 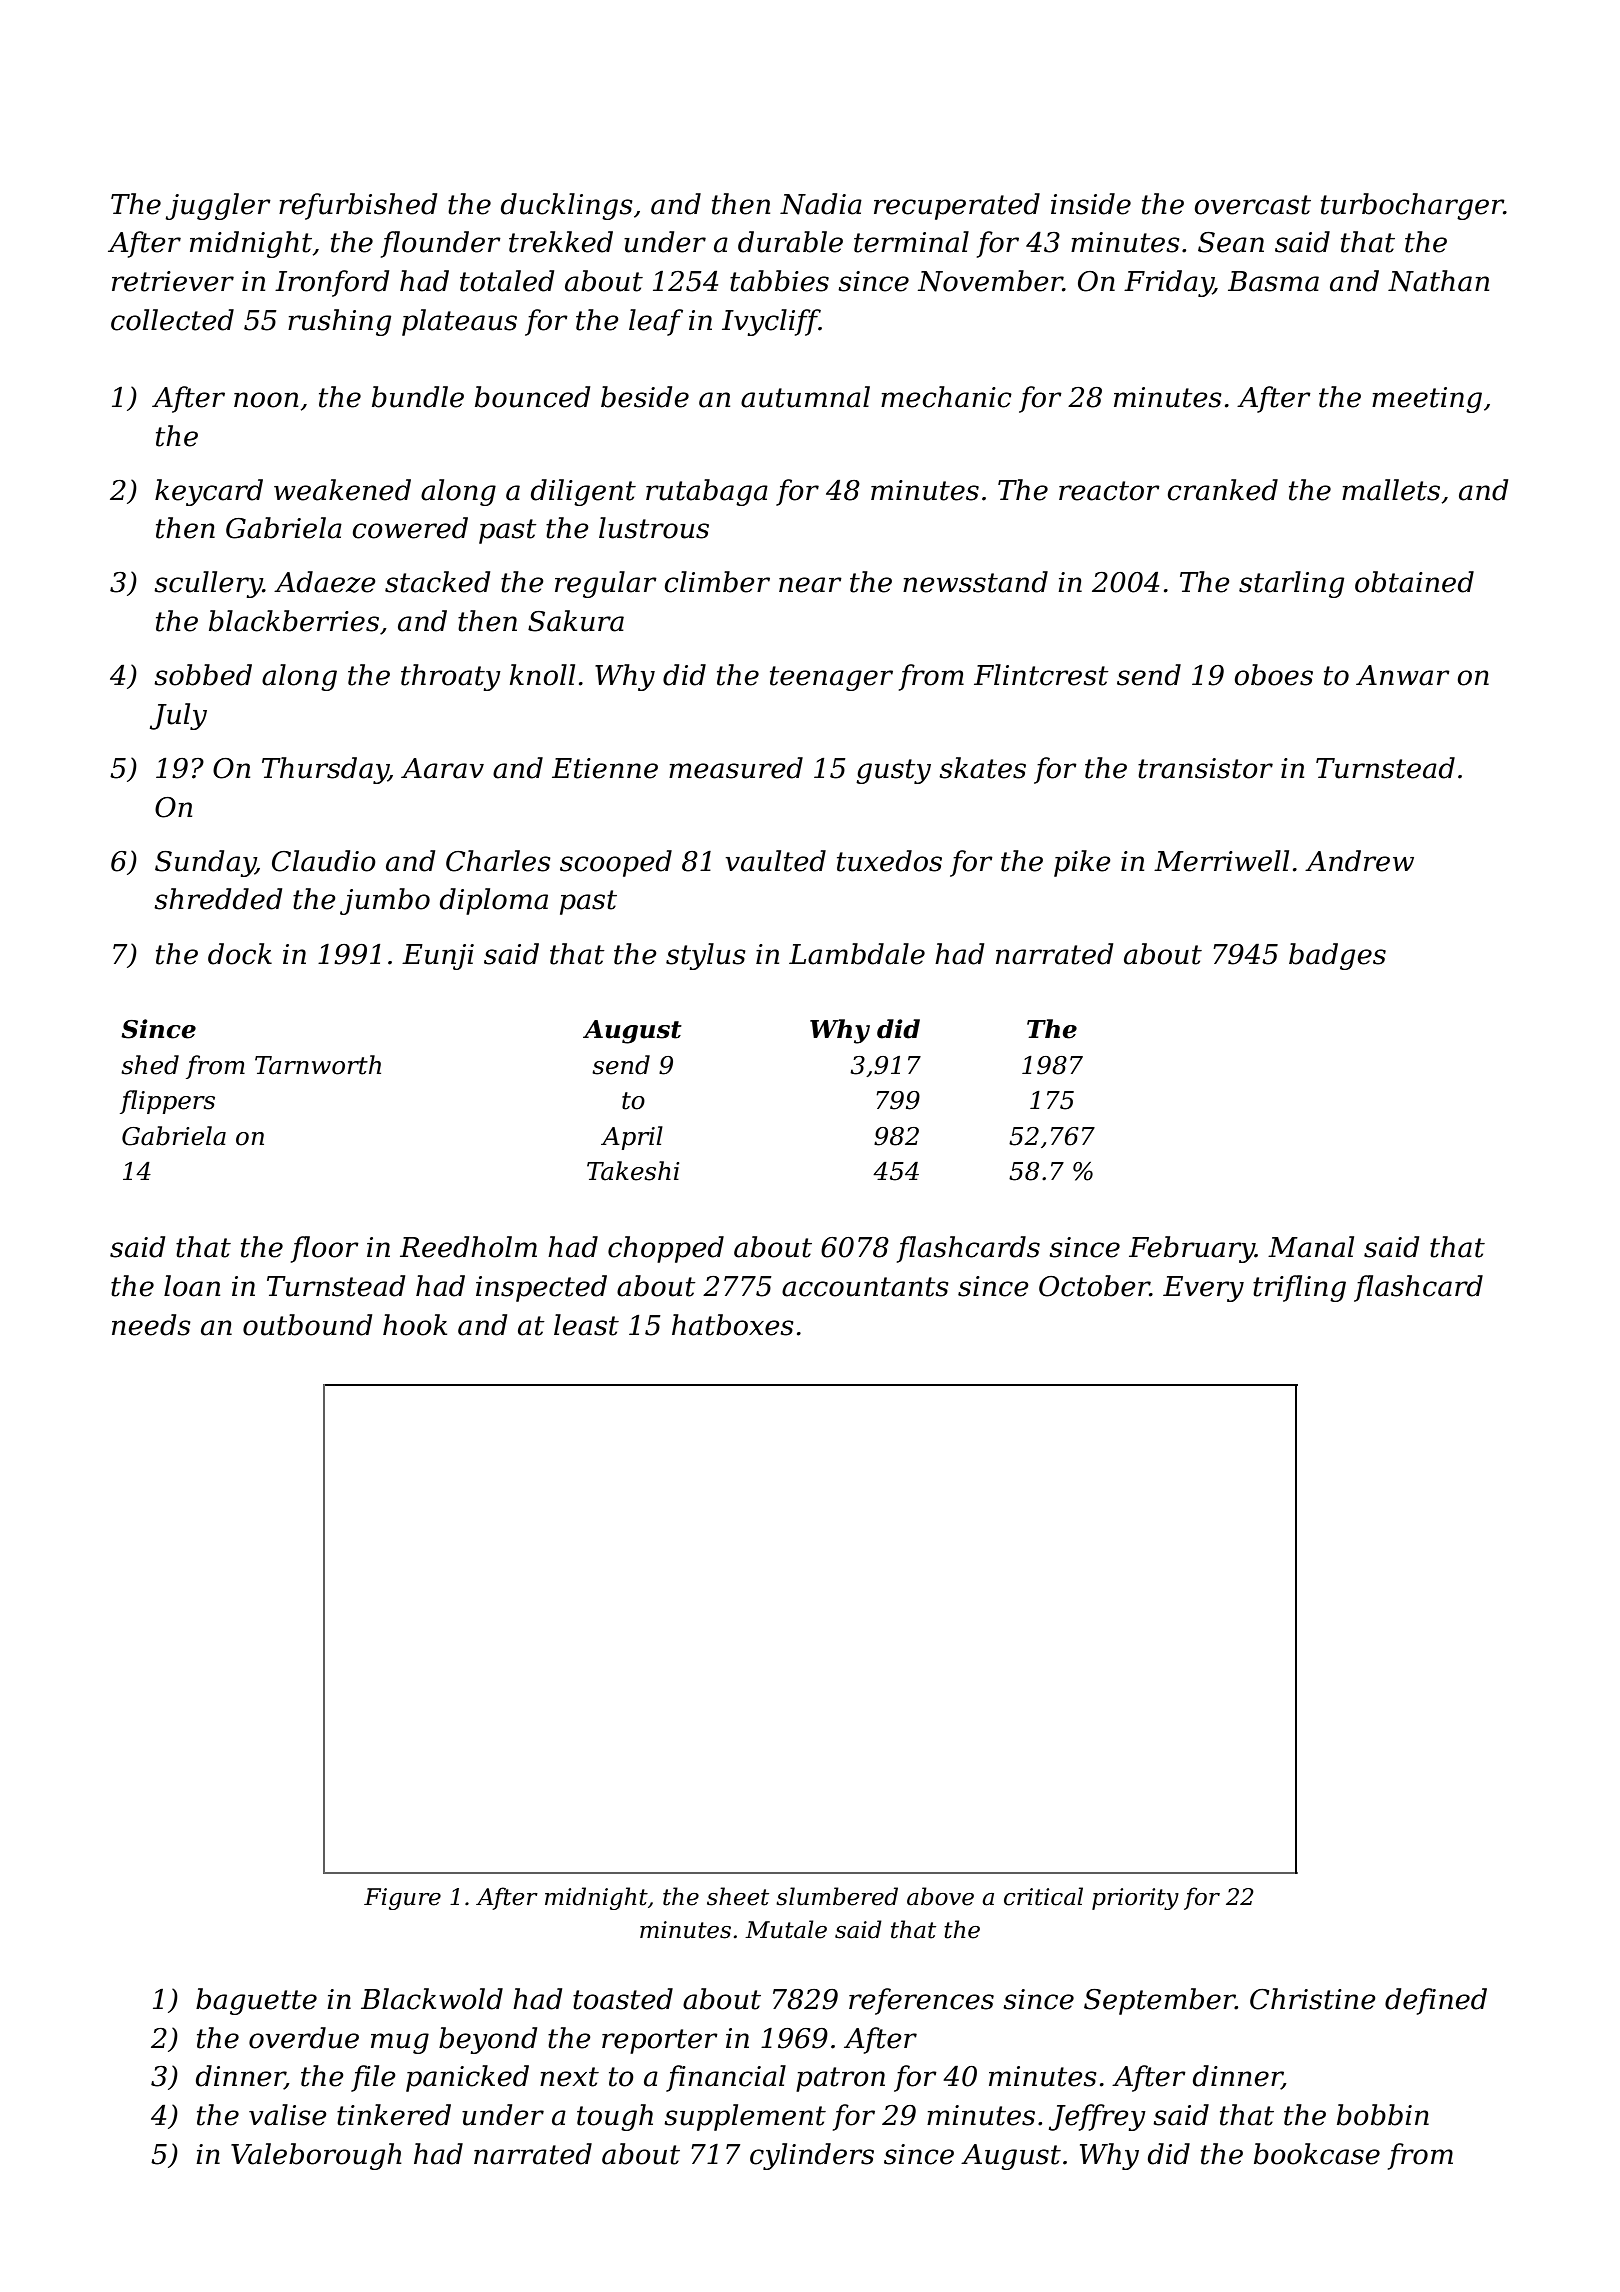 What do you see at coordinates (1359, 861) in the screenshot?
I see `Andrew` at bounding box center [1359, 861].
